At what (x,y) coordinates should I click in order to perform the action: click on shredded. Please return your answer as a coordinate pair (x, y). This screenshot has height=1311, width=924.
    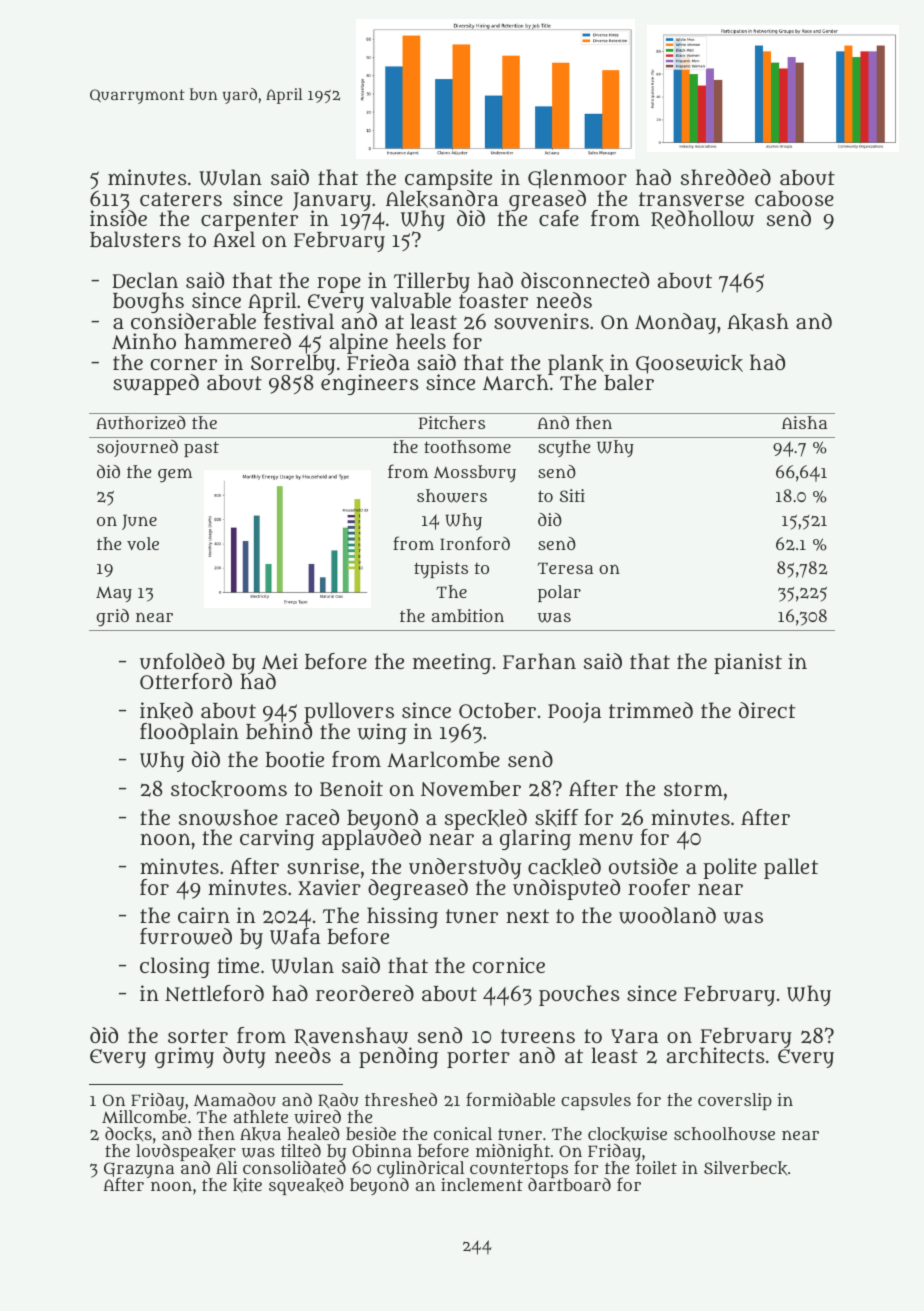
    Looking at the image, I should click on (726, 177).
